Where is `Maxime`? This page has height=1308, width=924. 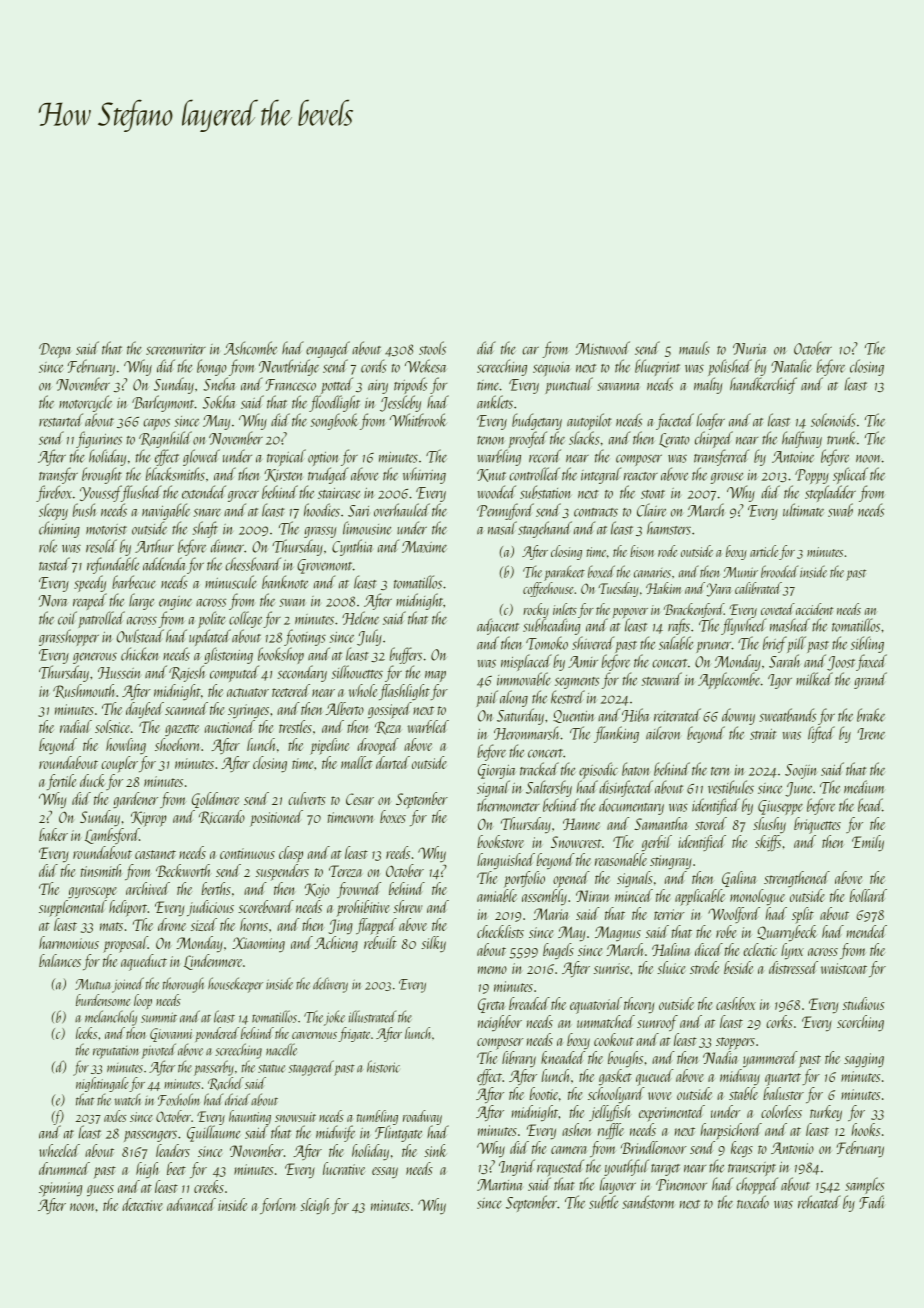 Maxime is located at coordinates (424, 547).
